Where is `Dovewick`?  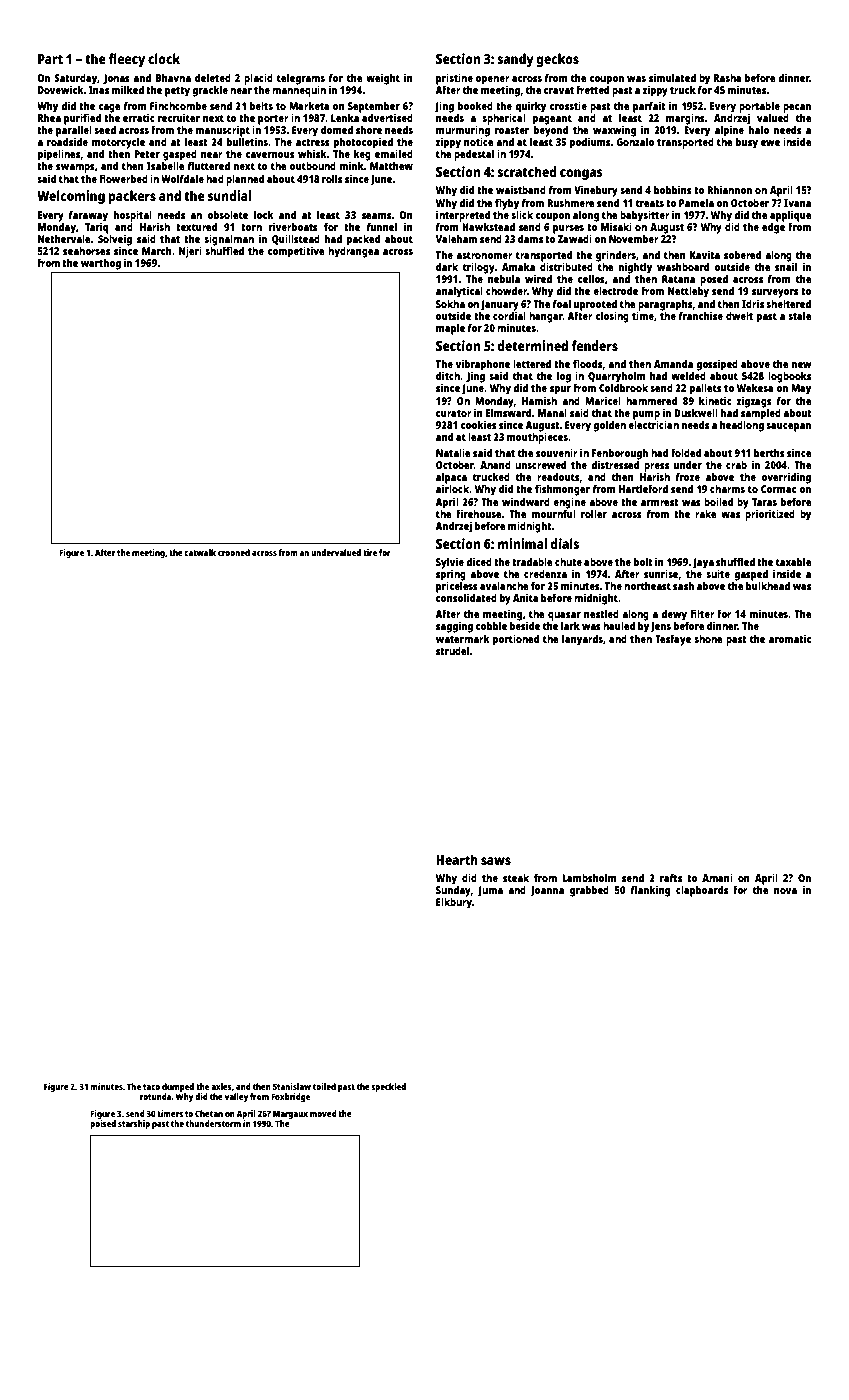
Dovewick is located at coordinates (61, 89).
